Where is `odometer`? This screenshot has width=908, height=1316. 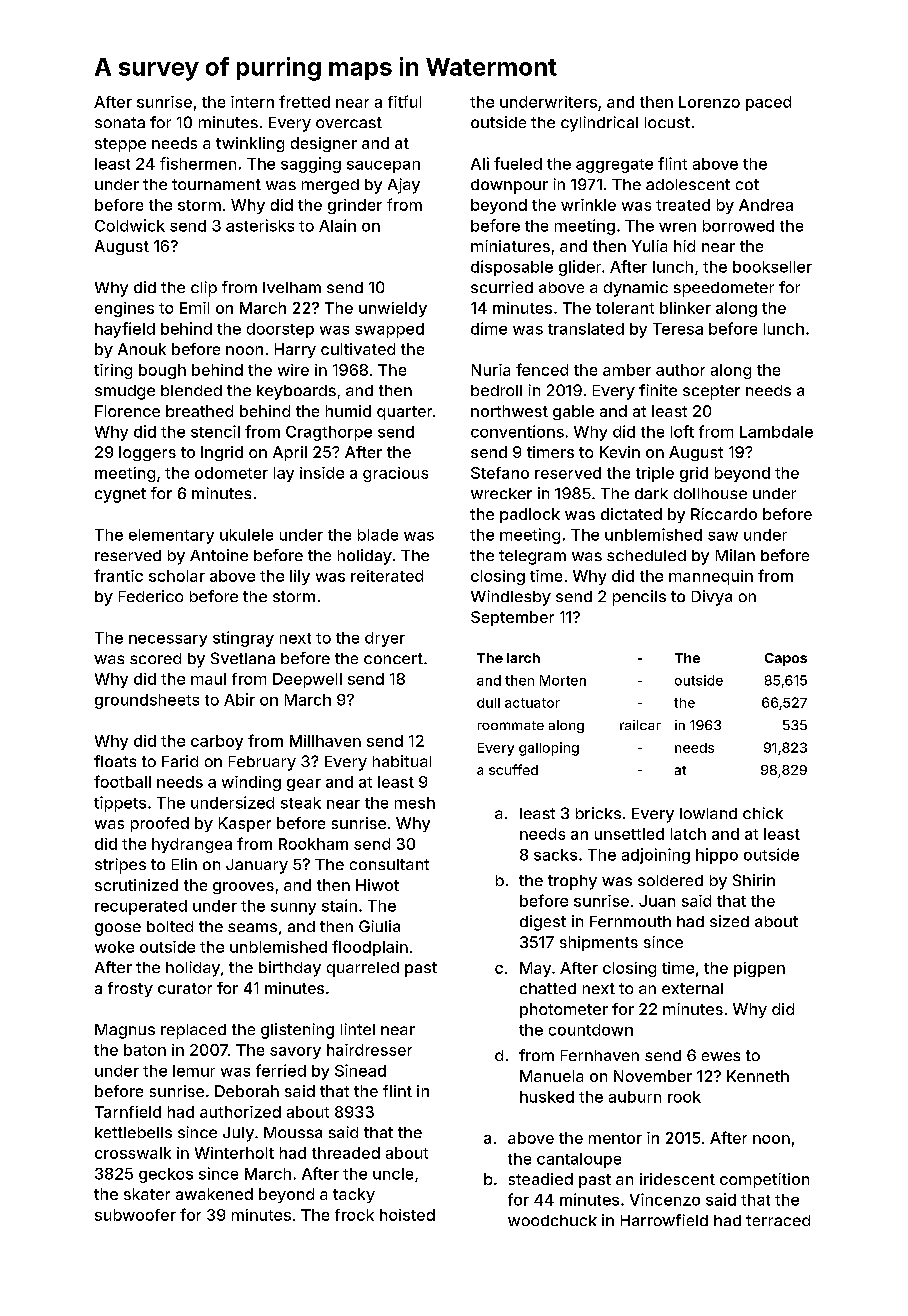 odometer is located at coordinates (231, 473).
